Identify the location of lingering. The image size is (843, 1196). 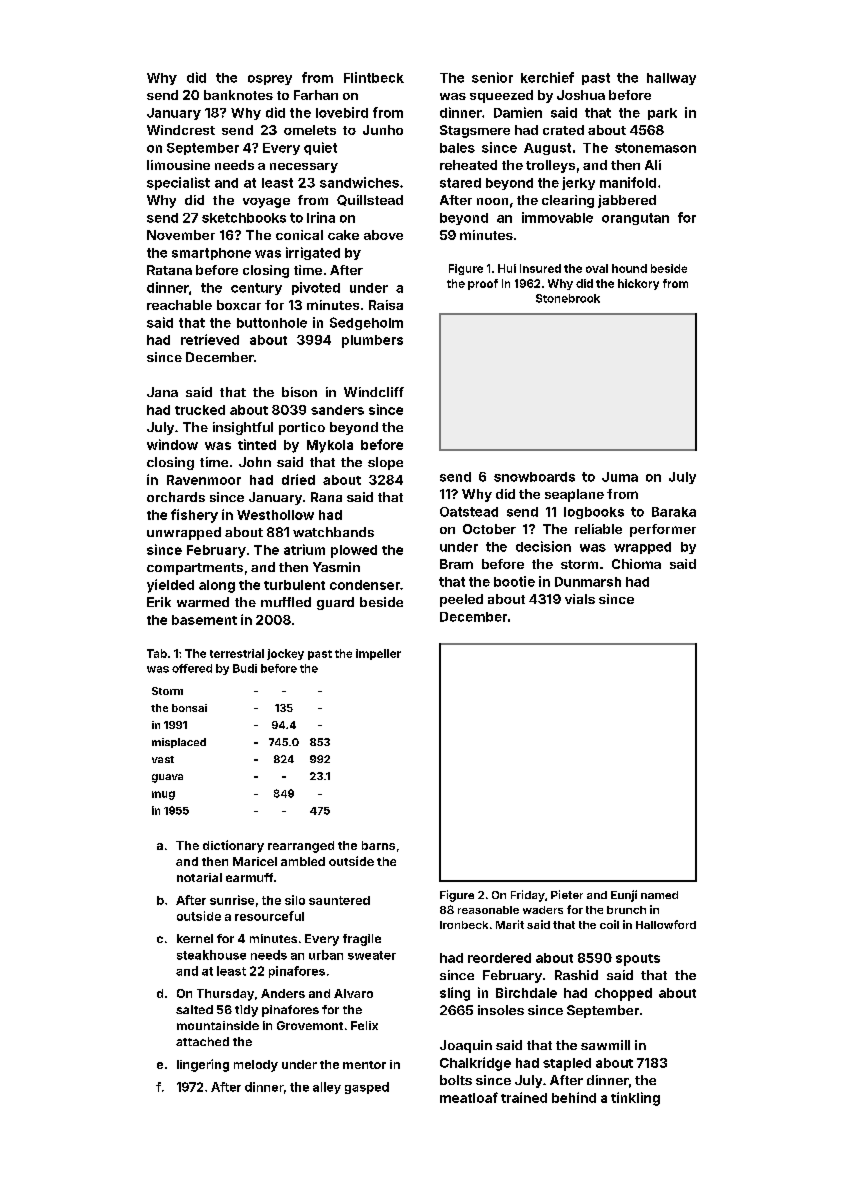
(203, 1065).
